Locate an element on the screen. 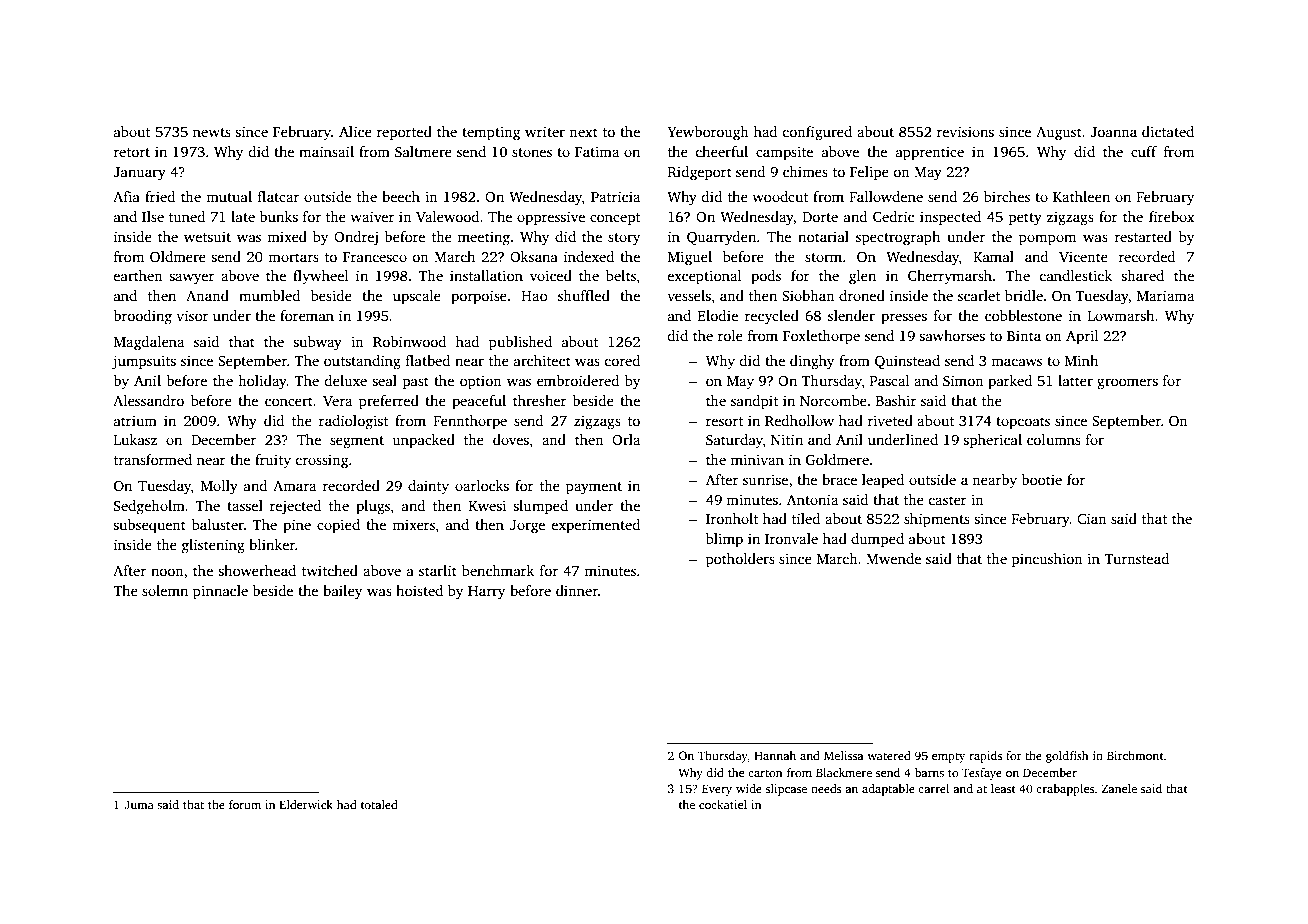 The image size is (1308, 924). experimented is located at coordinates (596, 526).
